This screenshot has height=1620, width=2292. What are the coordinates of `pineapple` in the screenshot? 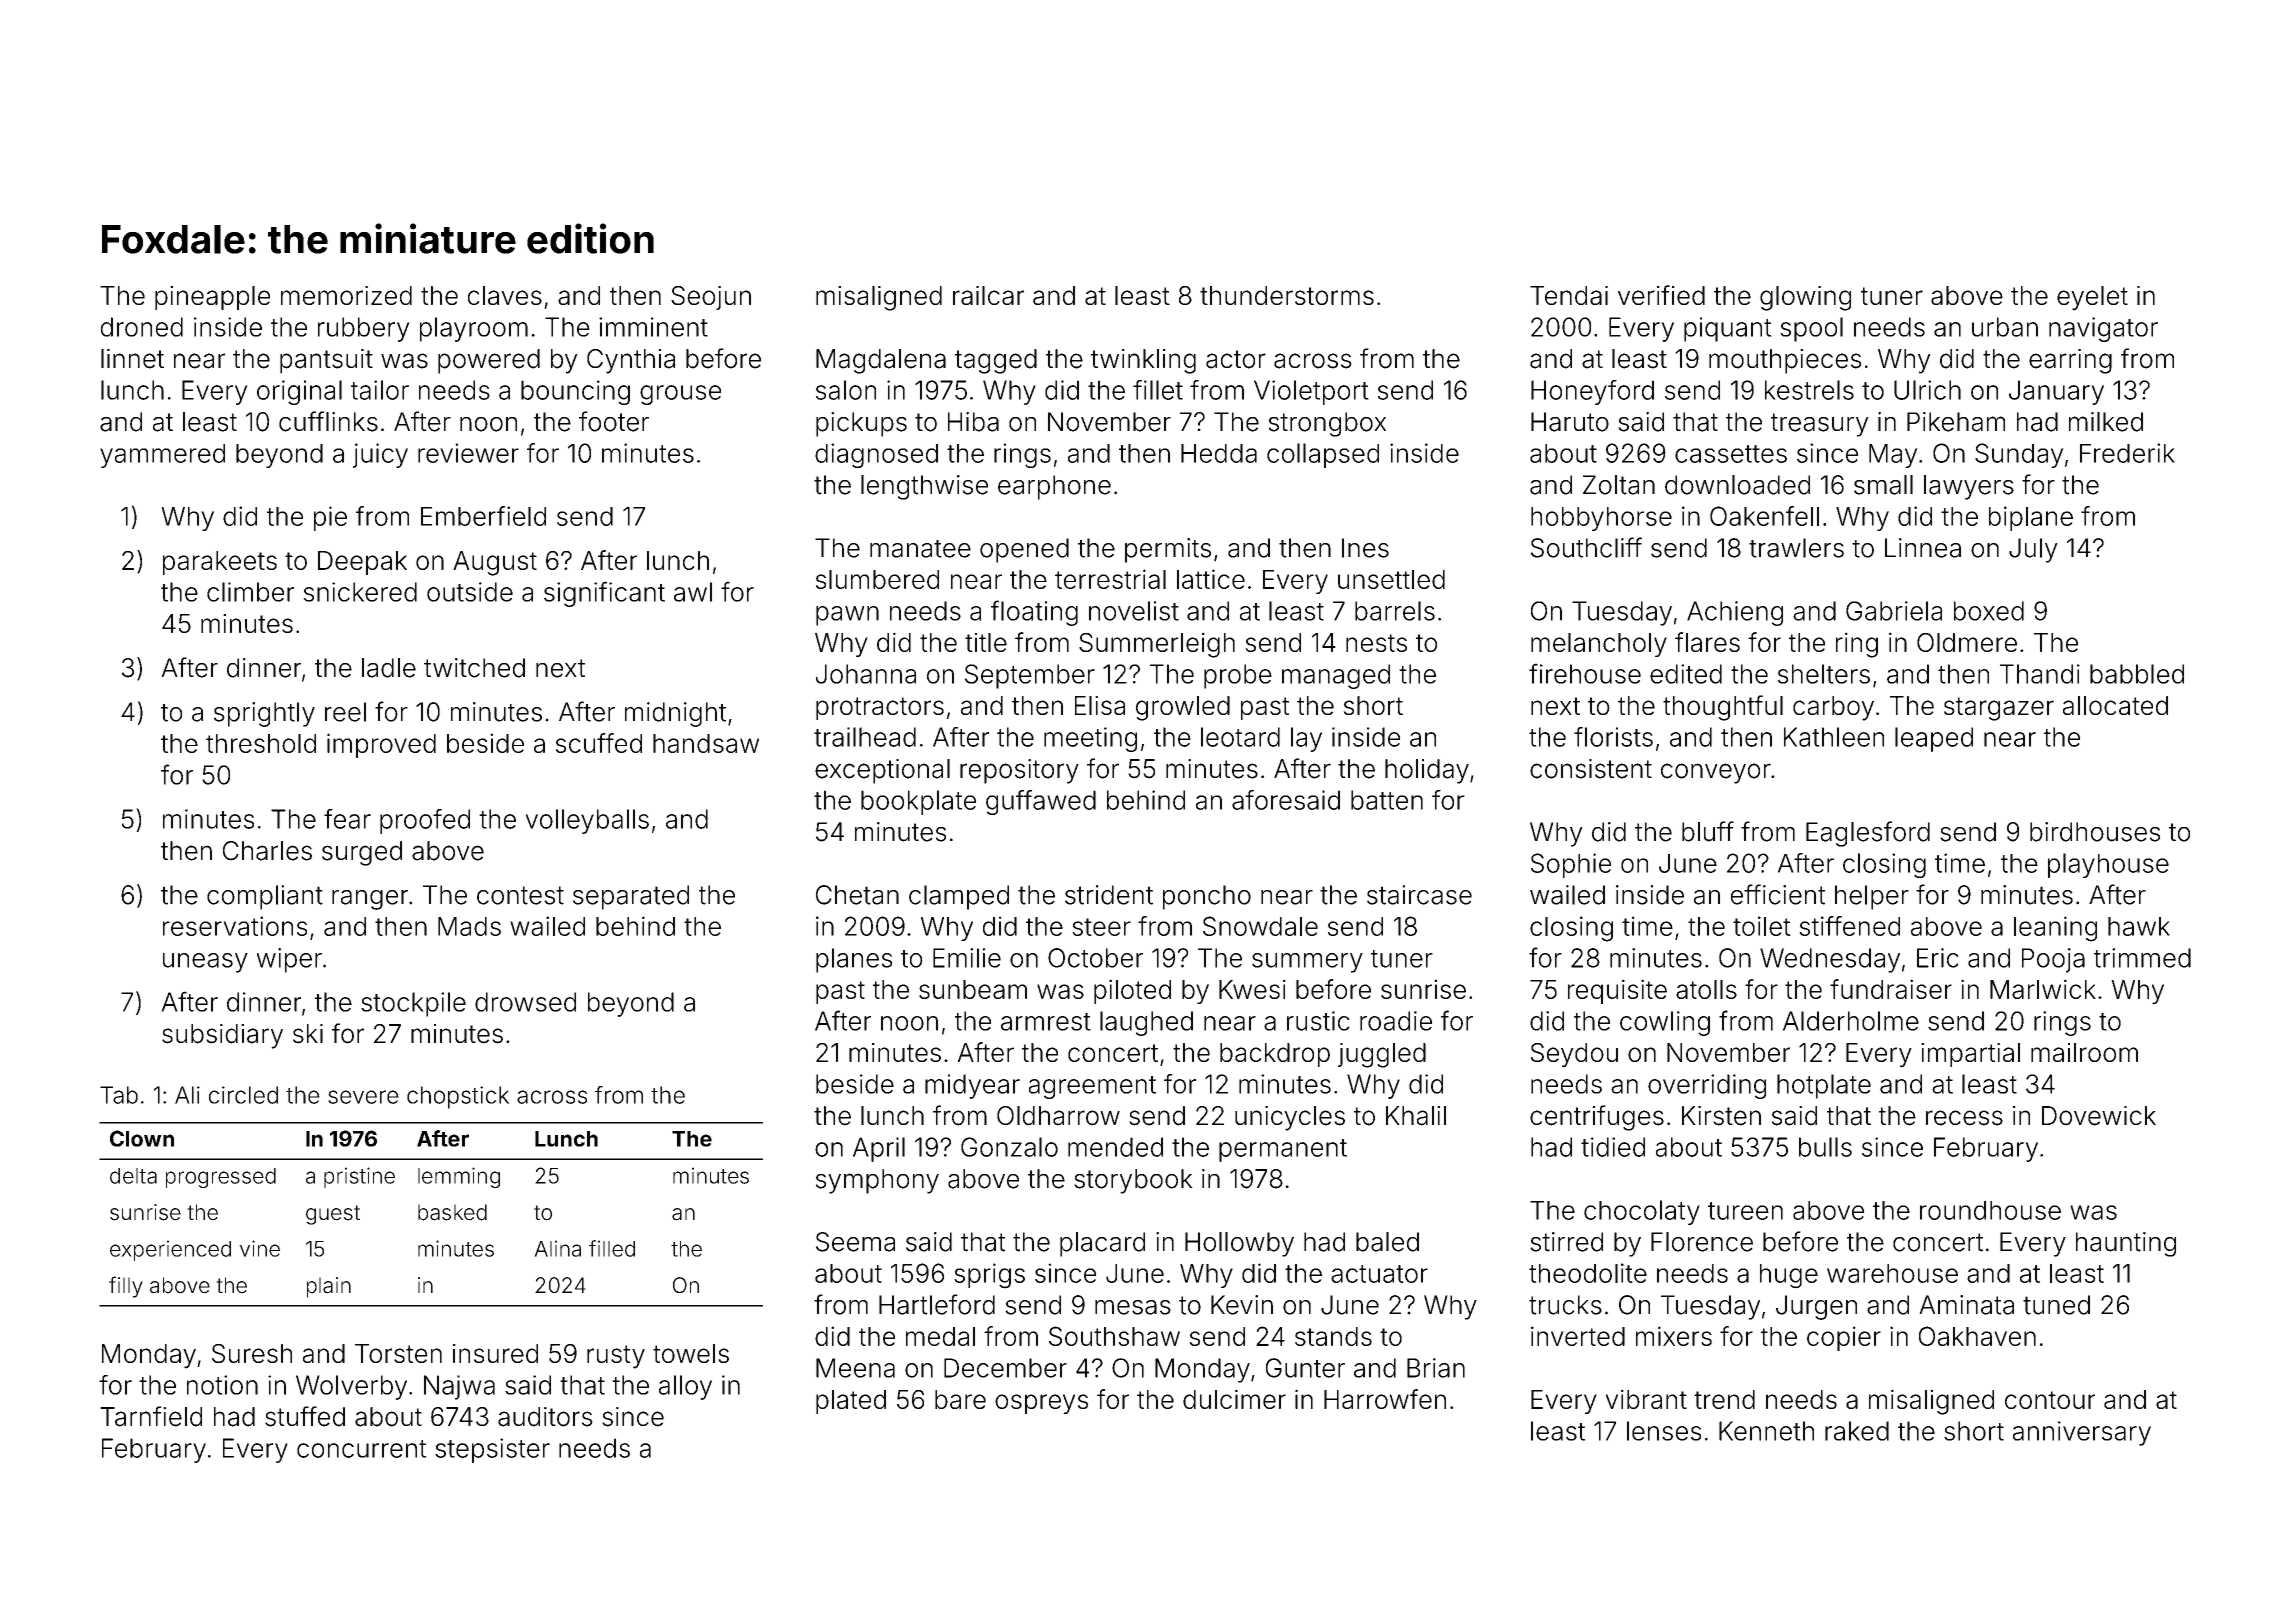 It's located at (212, 298).
